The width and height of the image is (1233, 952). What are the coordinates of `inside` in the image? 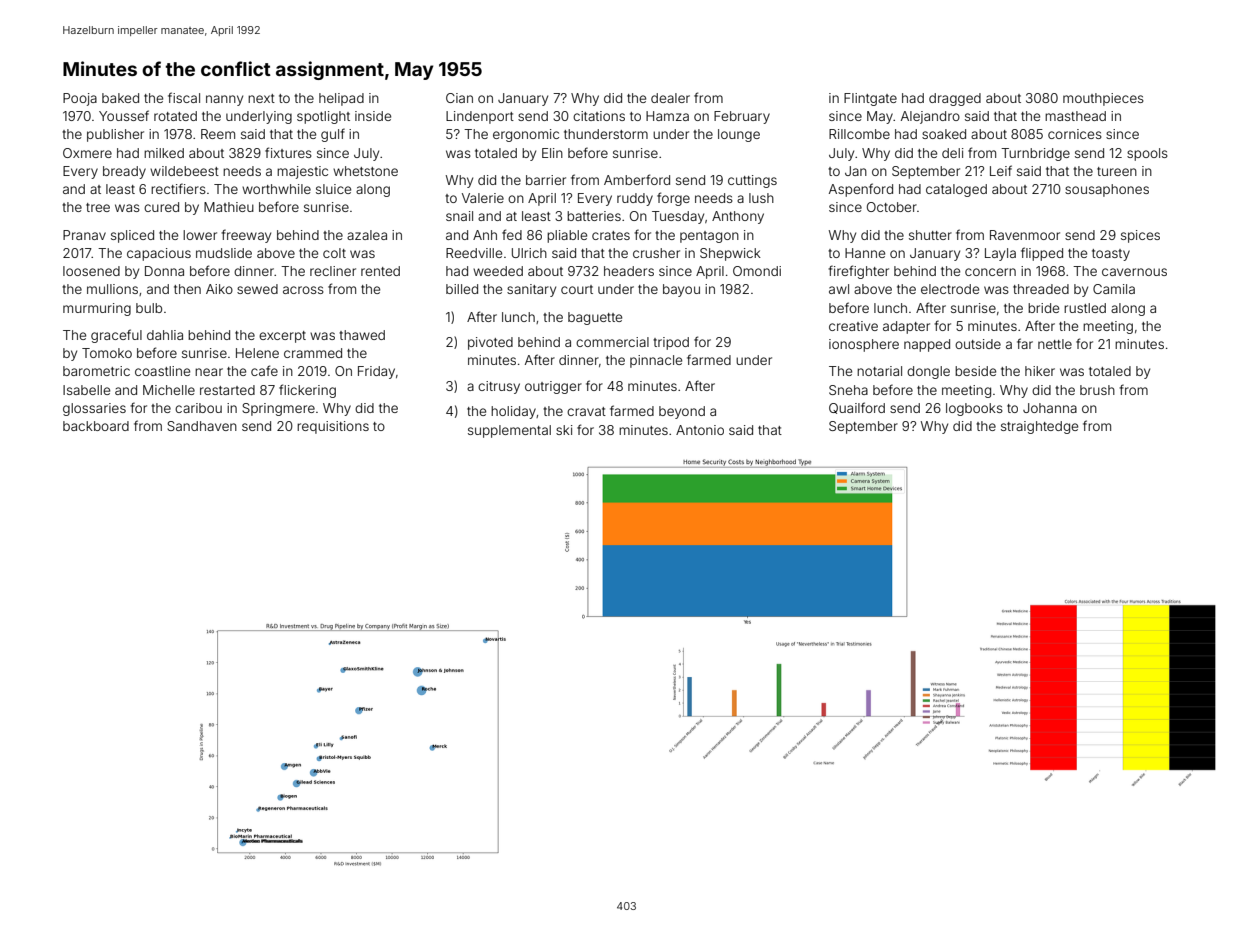 It's located at (373, 116).
